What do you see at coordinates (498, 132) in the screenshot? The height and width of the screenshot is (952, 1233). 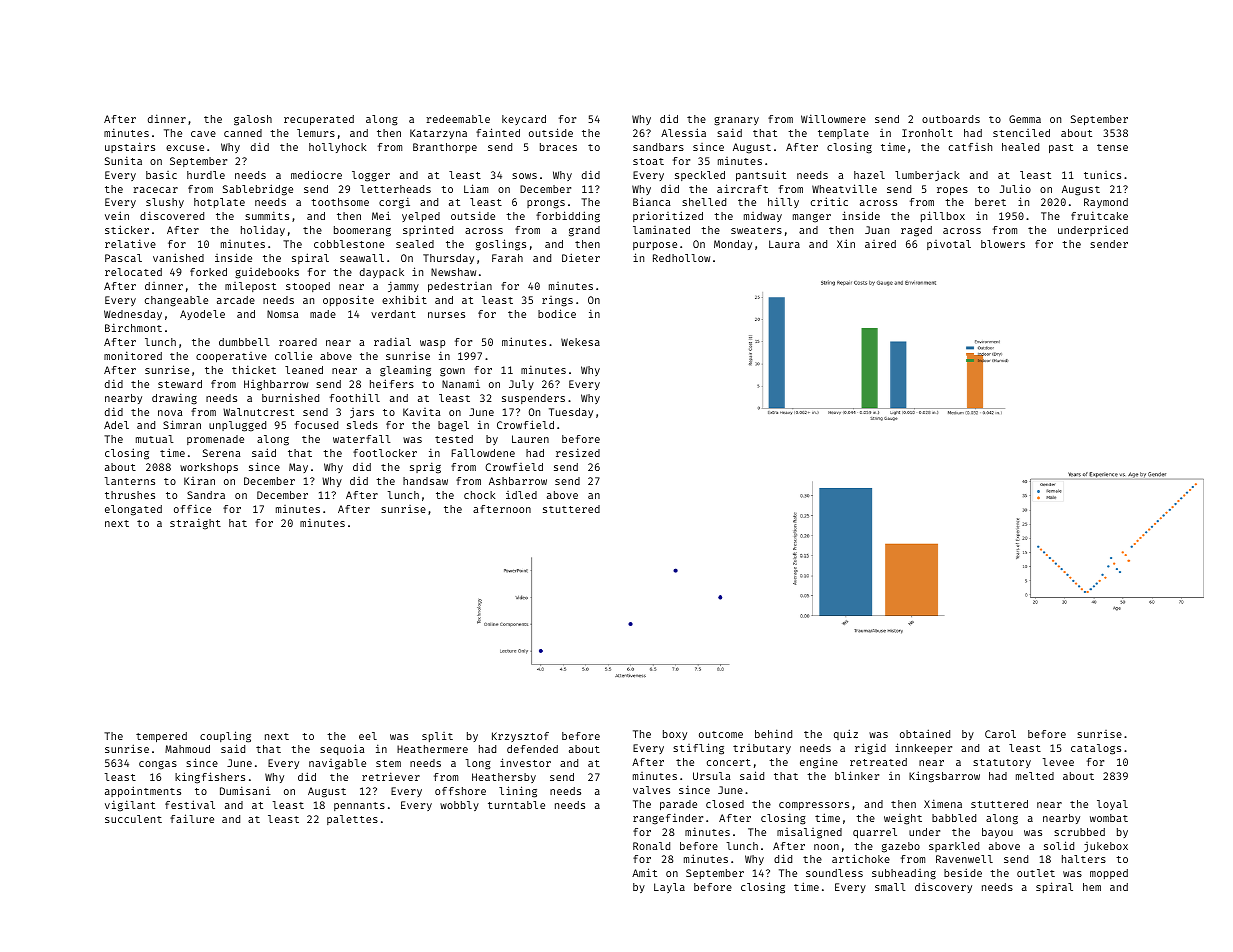 I see `fainted` at bounding box center [498, 132].
